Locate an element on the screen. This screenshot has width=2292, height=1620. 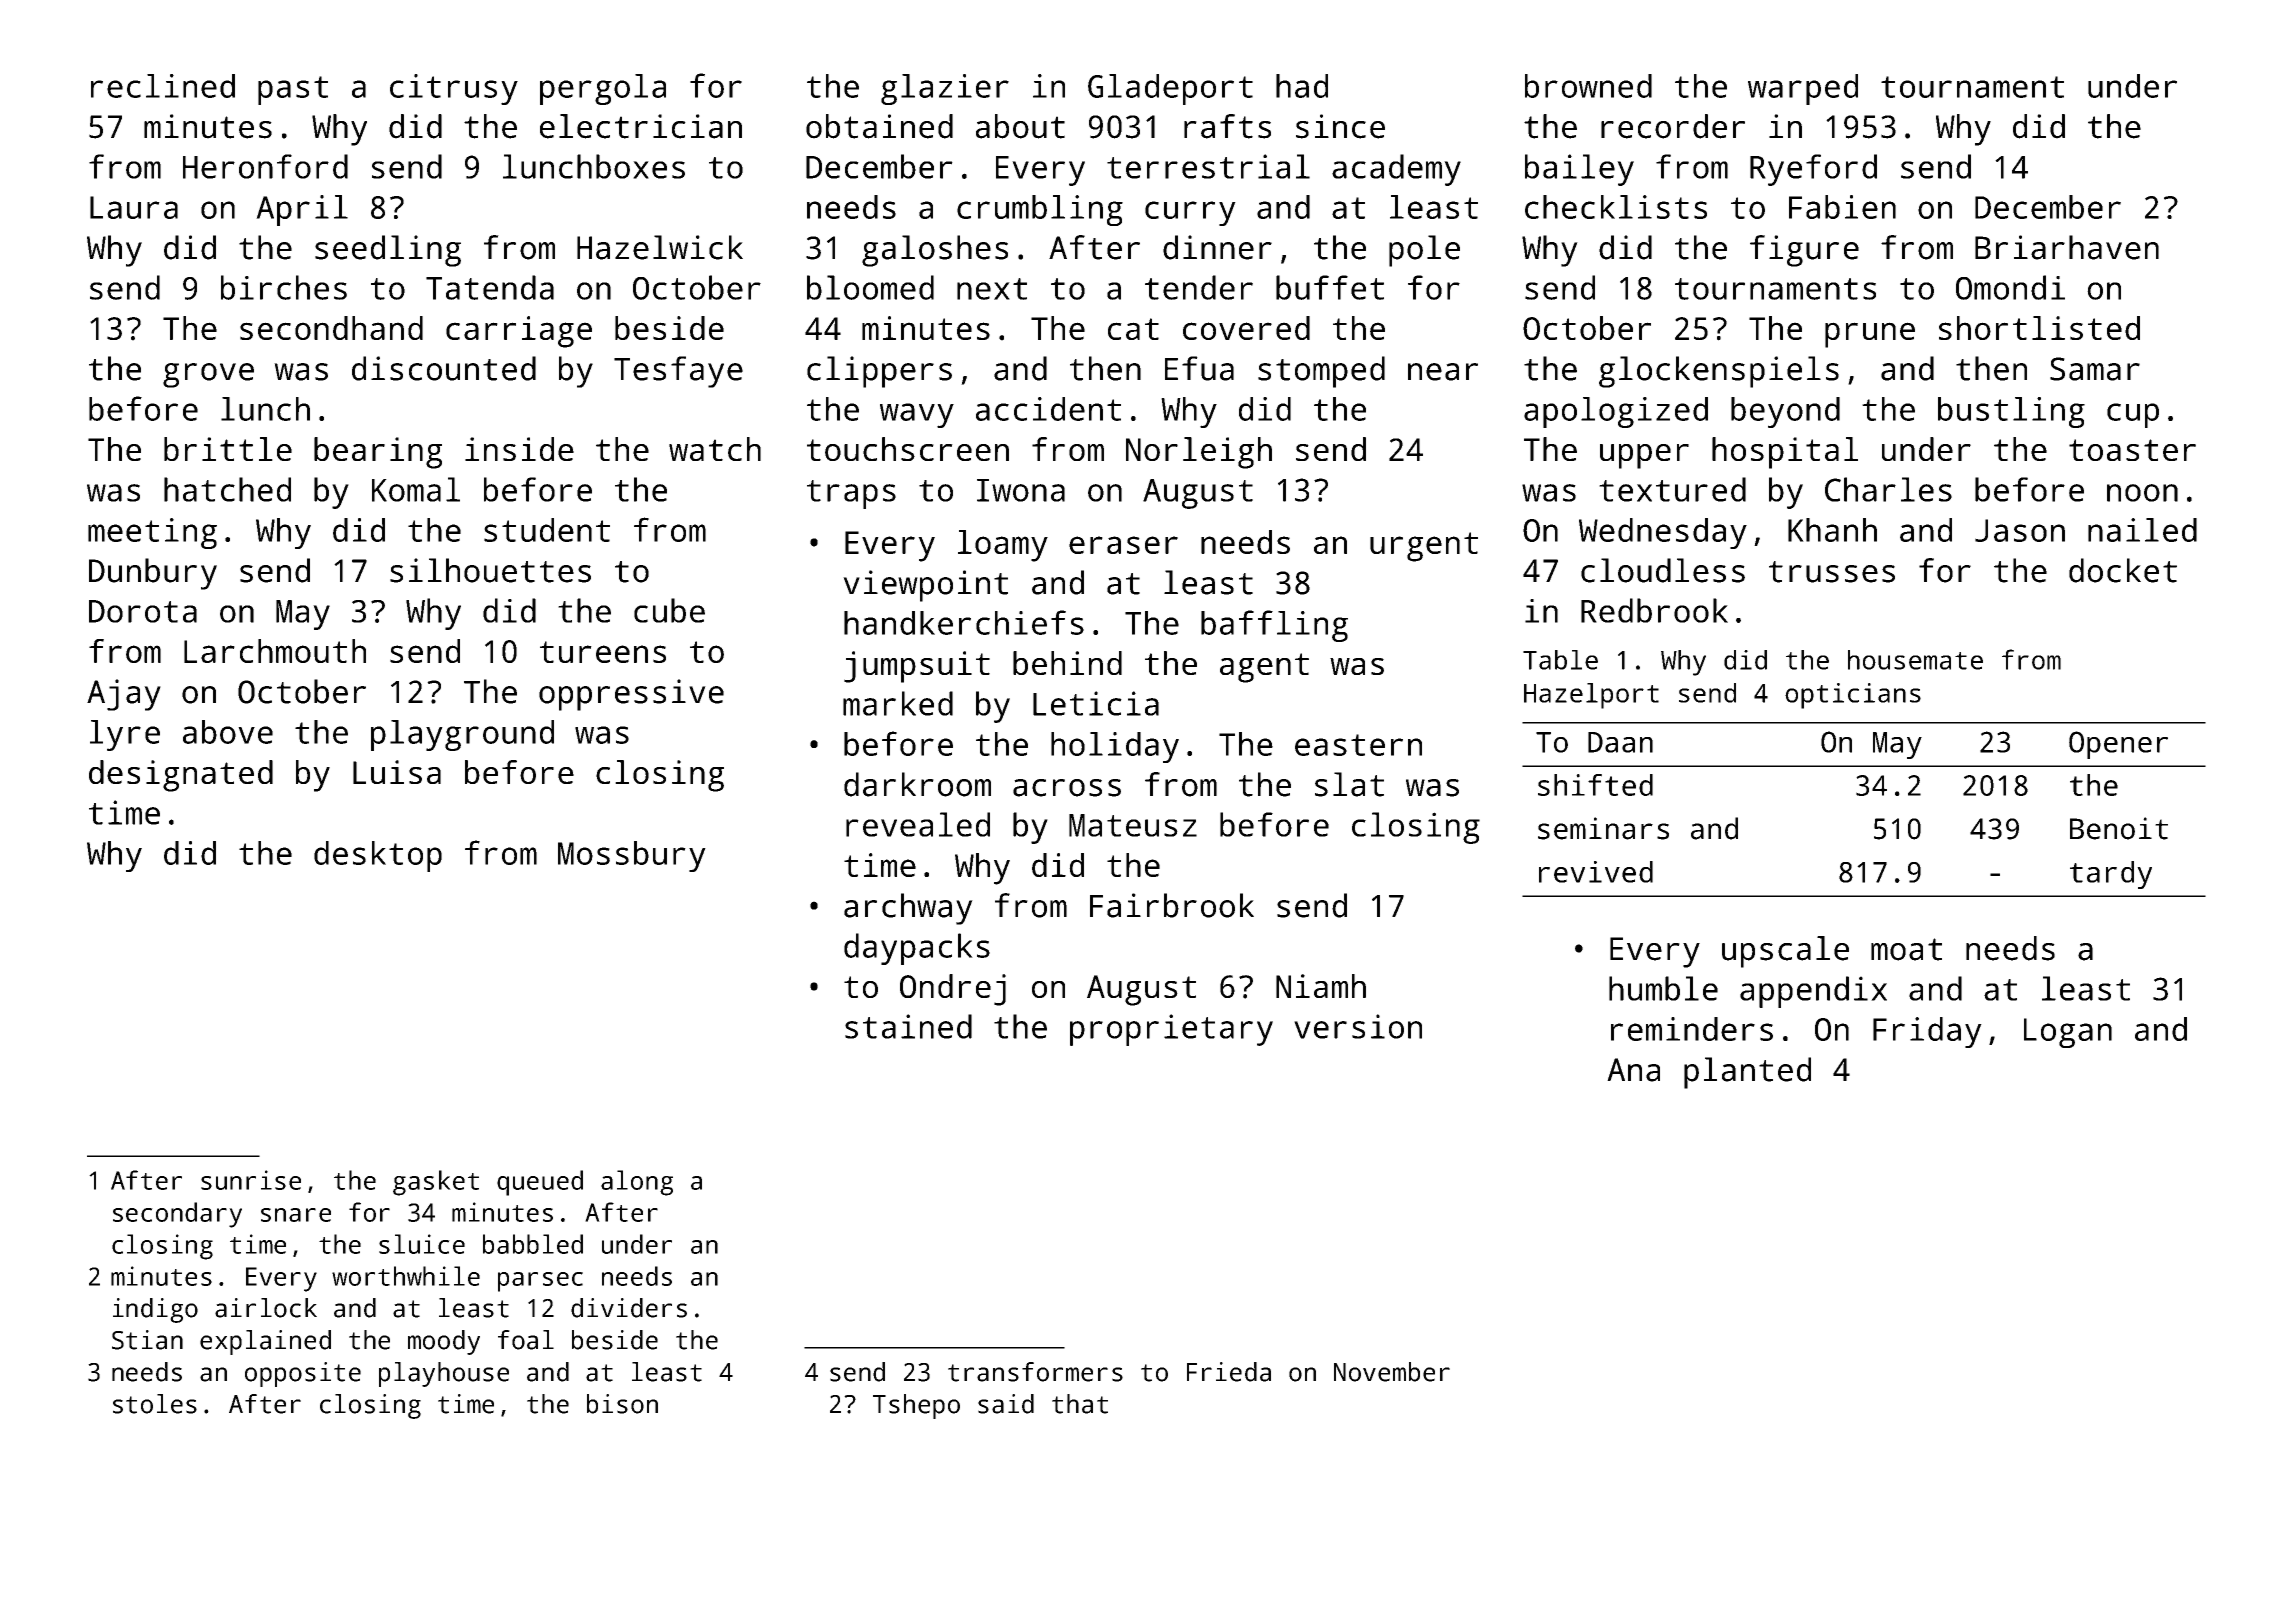
stained is located at coordinates (908, 1026).
